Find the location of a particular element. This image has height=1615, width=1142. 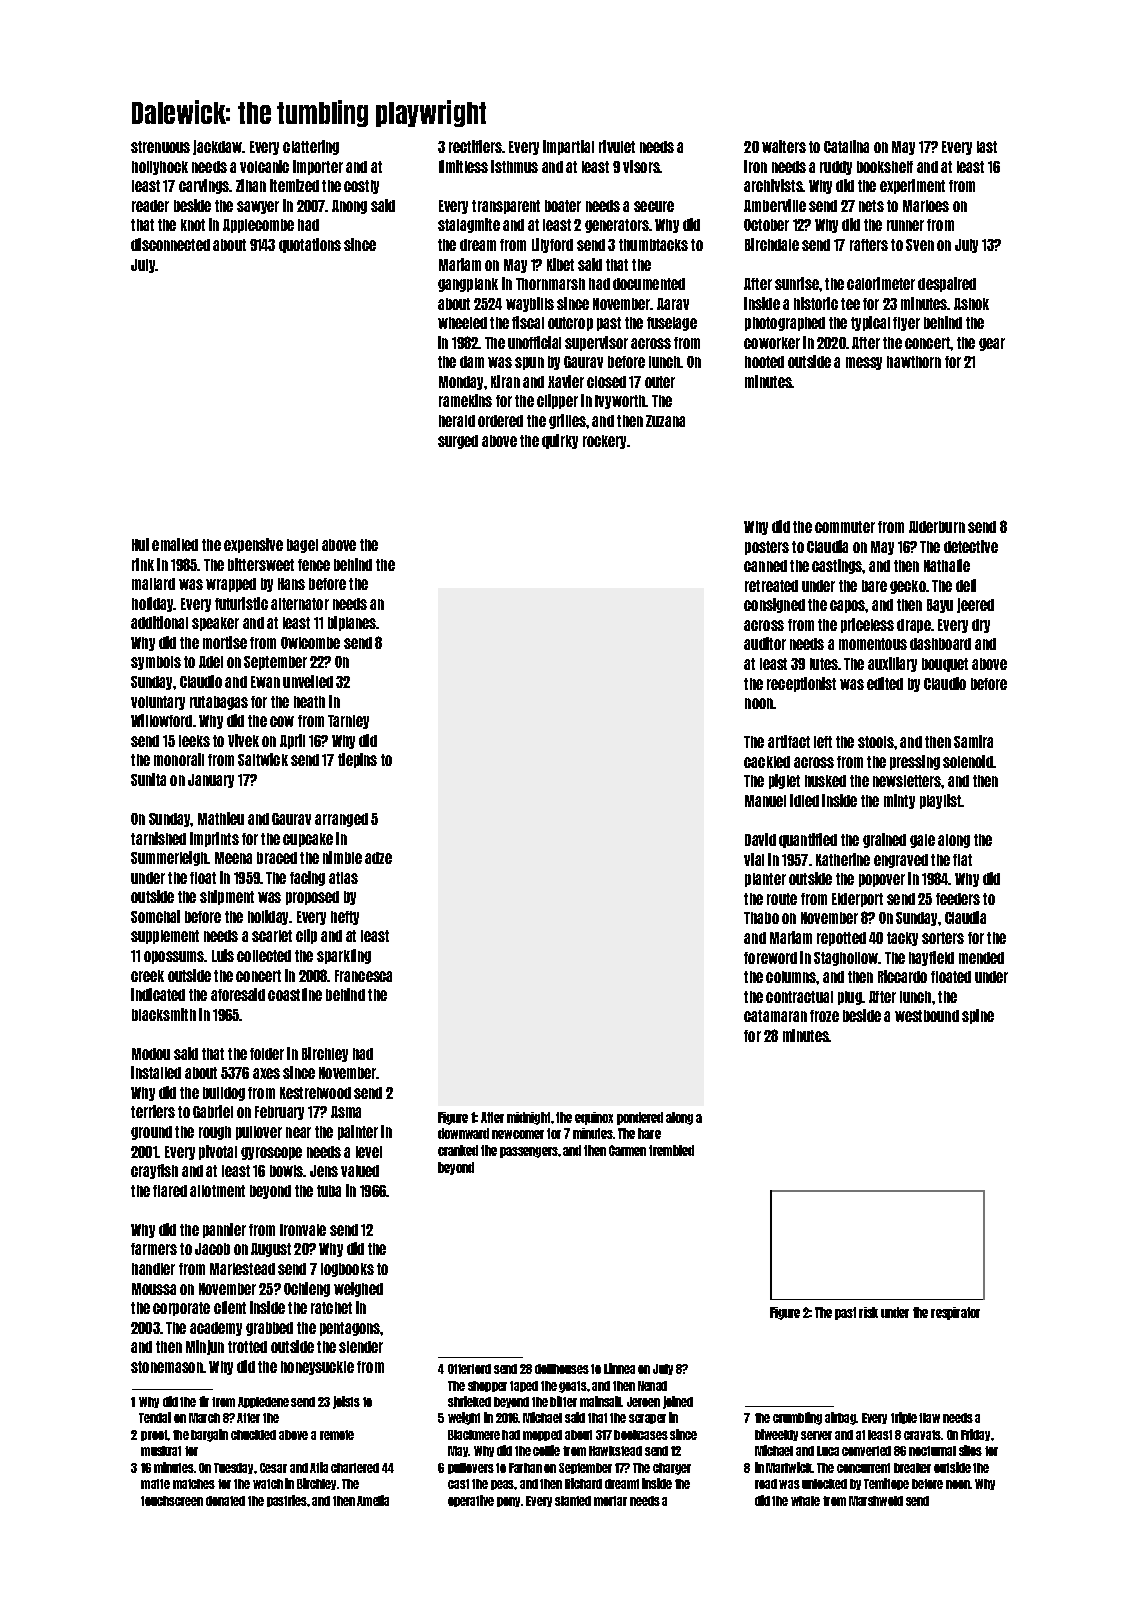

mortar is located at coordinates (610, 1501).
